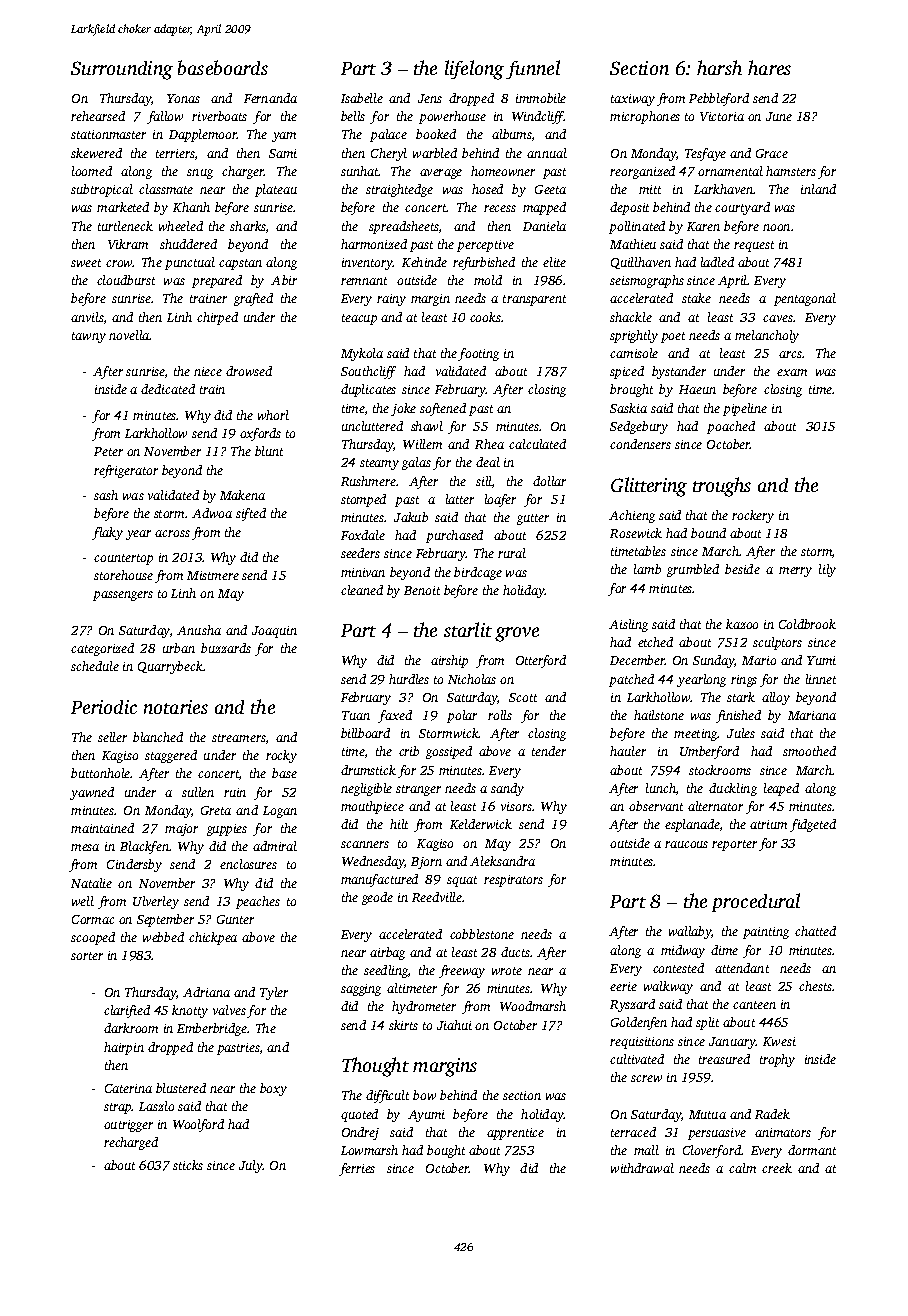 This page has height=1316, width=908. Describe the element at coordinates (199, 630) in the page. I see `Anusha` at that location.
